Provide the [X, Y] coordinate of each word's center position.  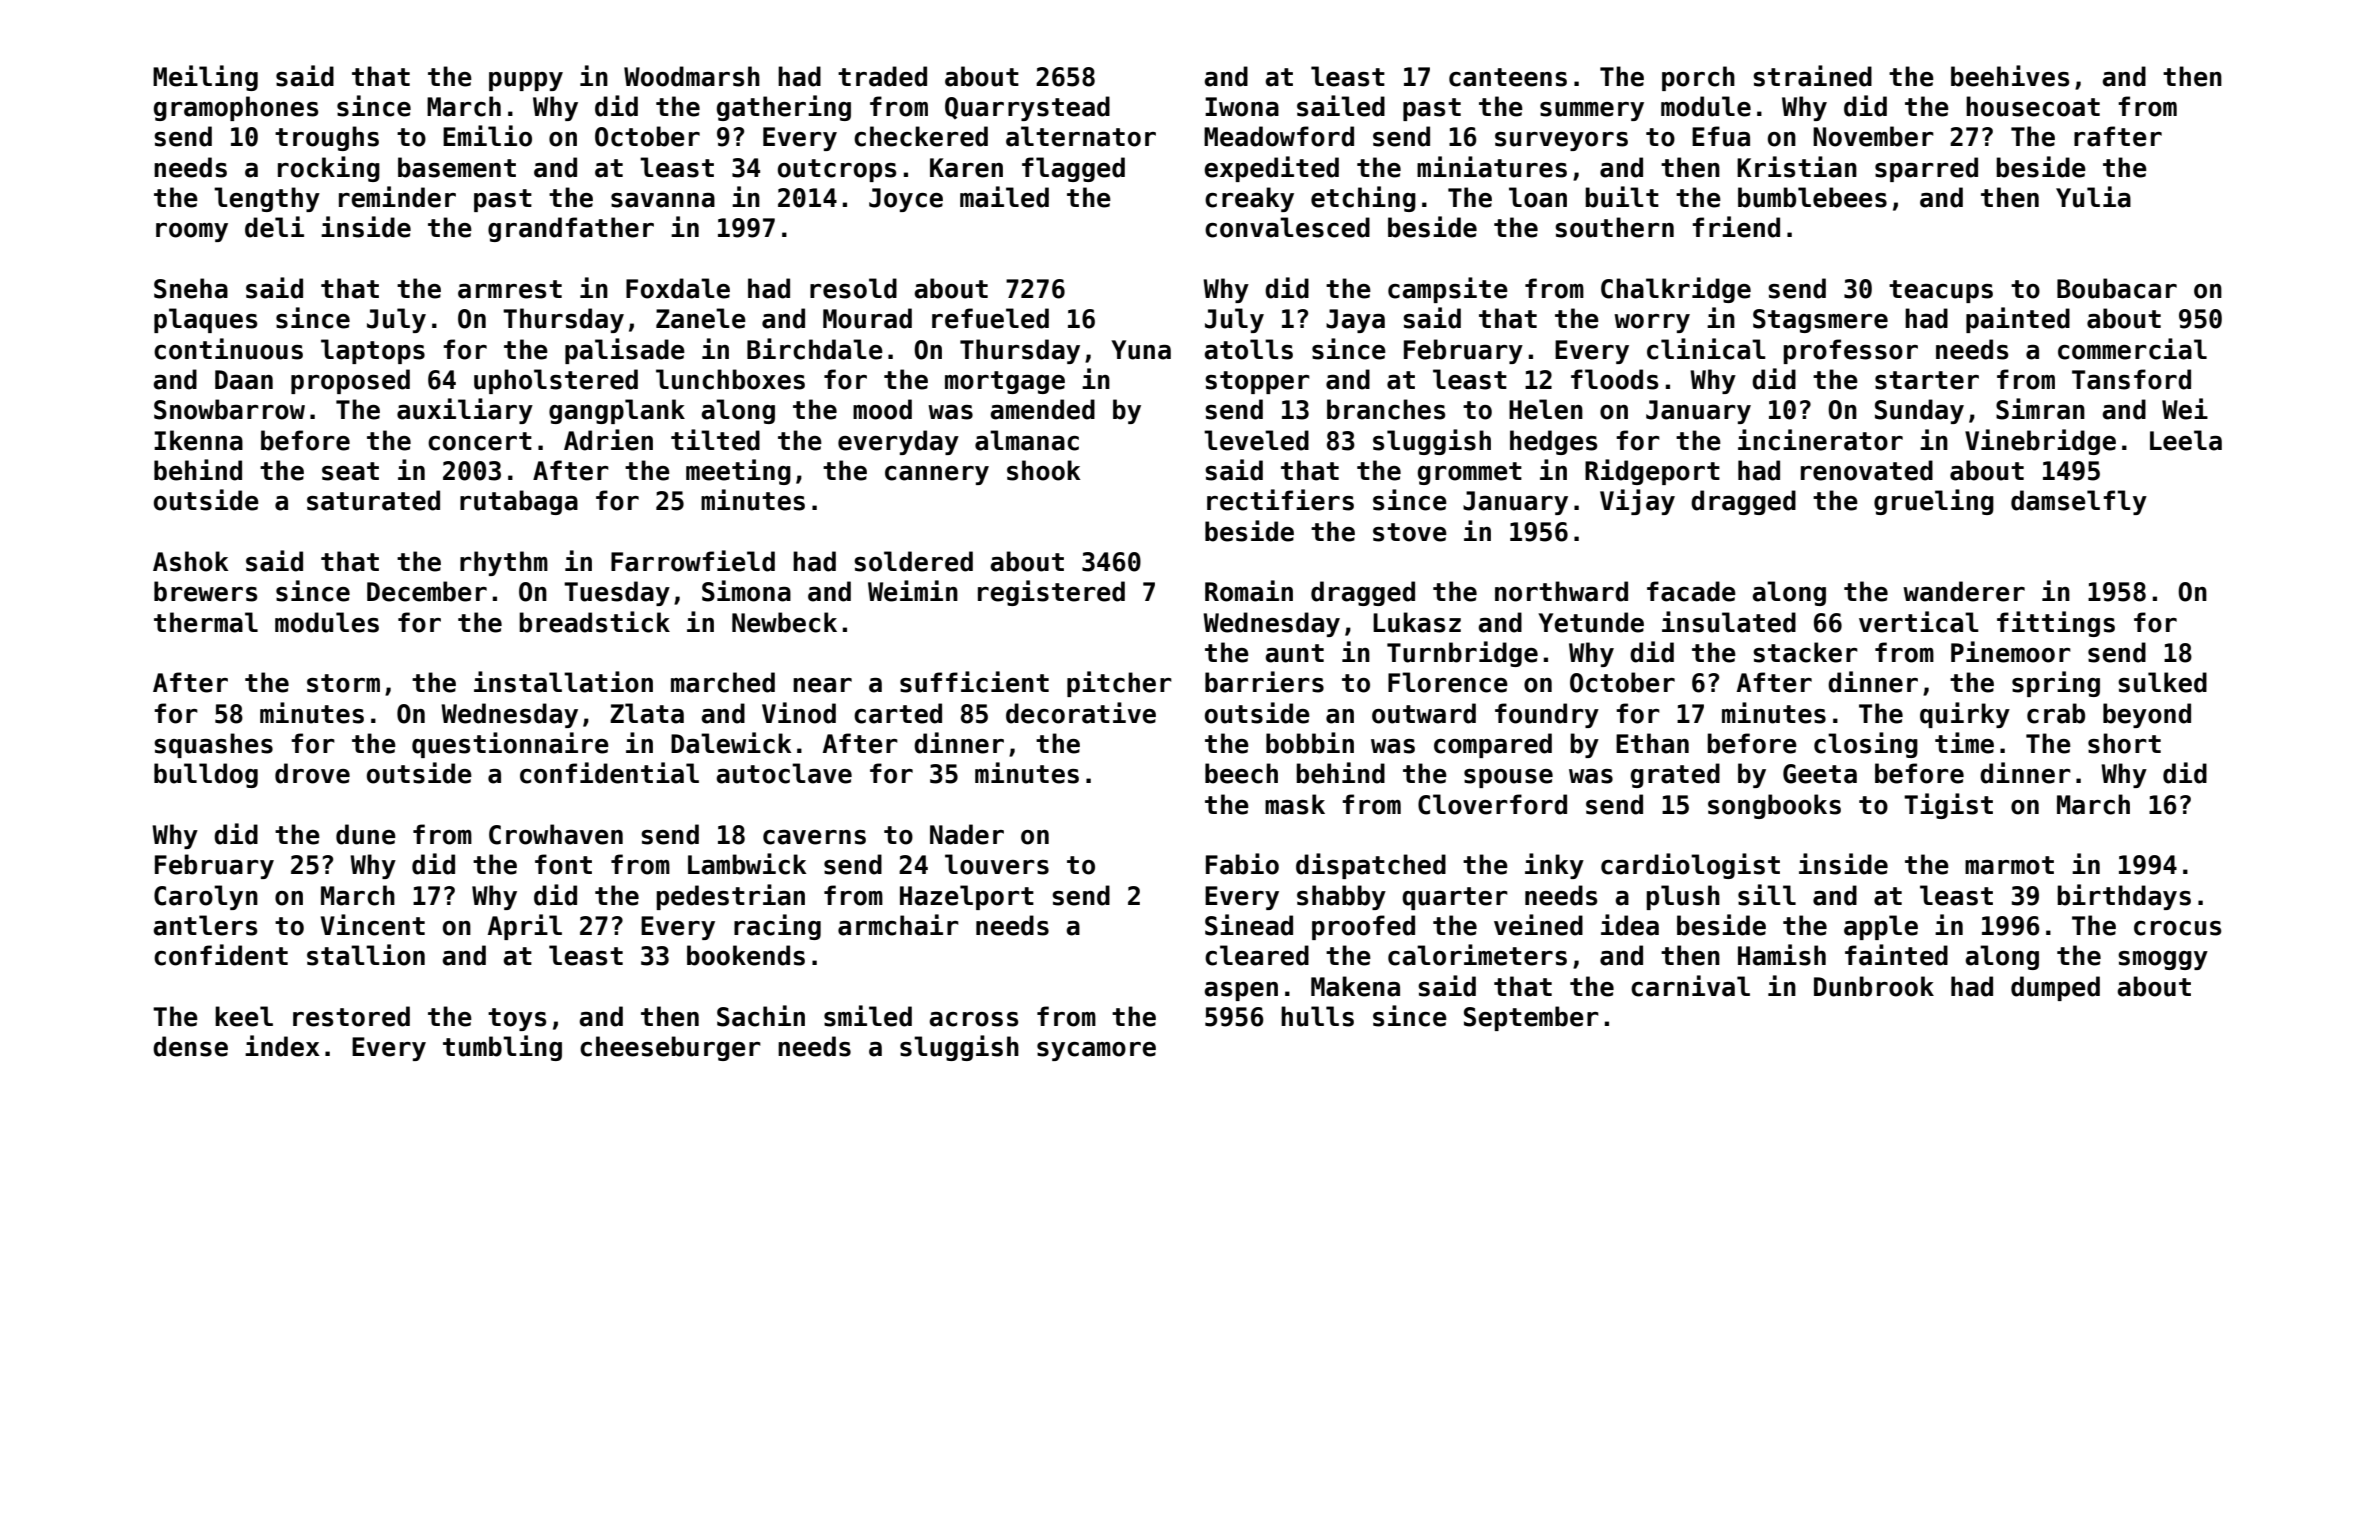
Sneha [191, 288]
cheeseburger [670, 1048]
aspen [1241, 991]
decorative [1081, 713]
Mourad [867, 318]
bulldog [206, 775]
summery [1592, 111]
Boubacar [2117, 288]
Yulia [2093, 197]
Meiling [205, 78]
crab [2056, 713]
